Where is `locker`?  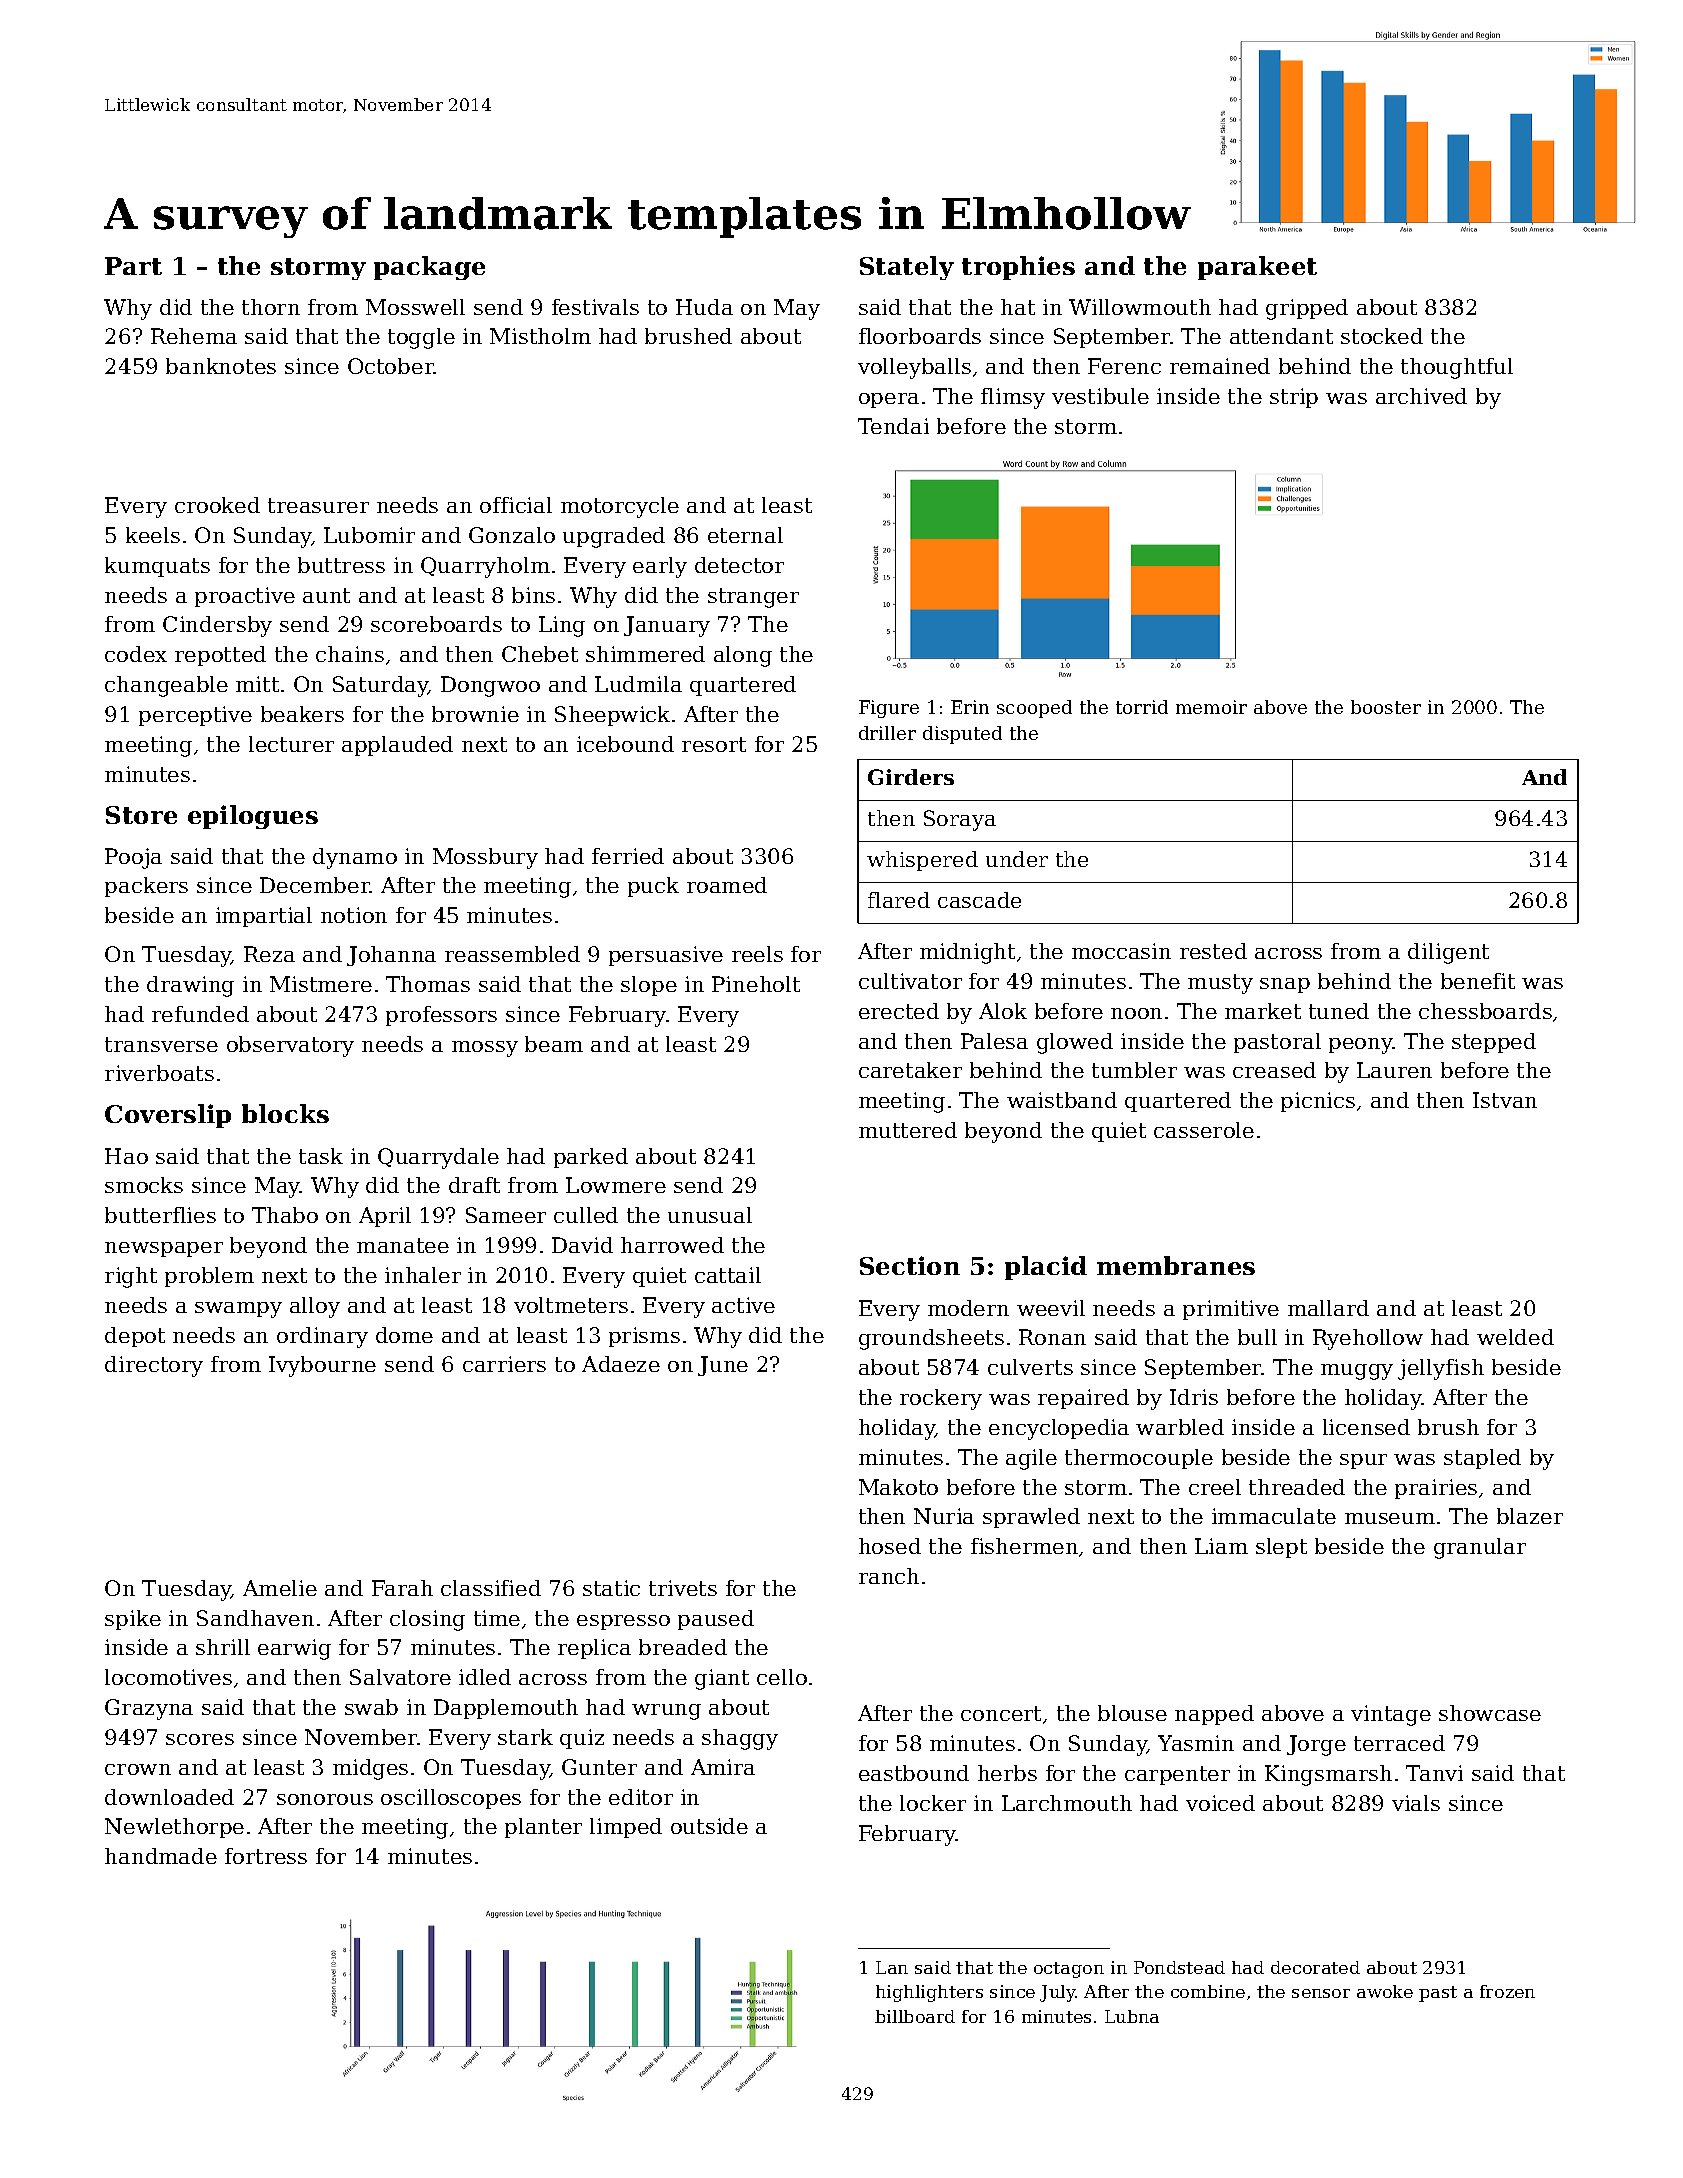
locker is located at coordinates (933, 1803).
